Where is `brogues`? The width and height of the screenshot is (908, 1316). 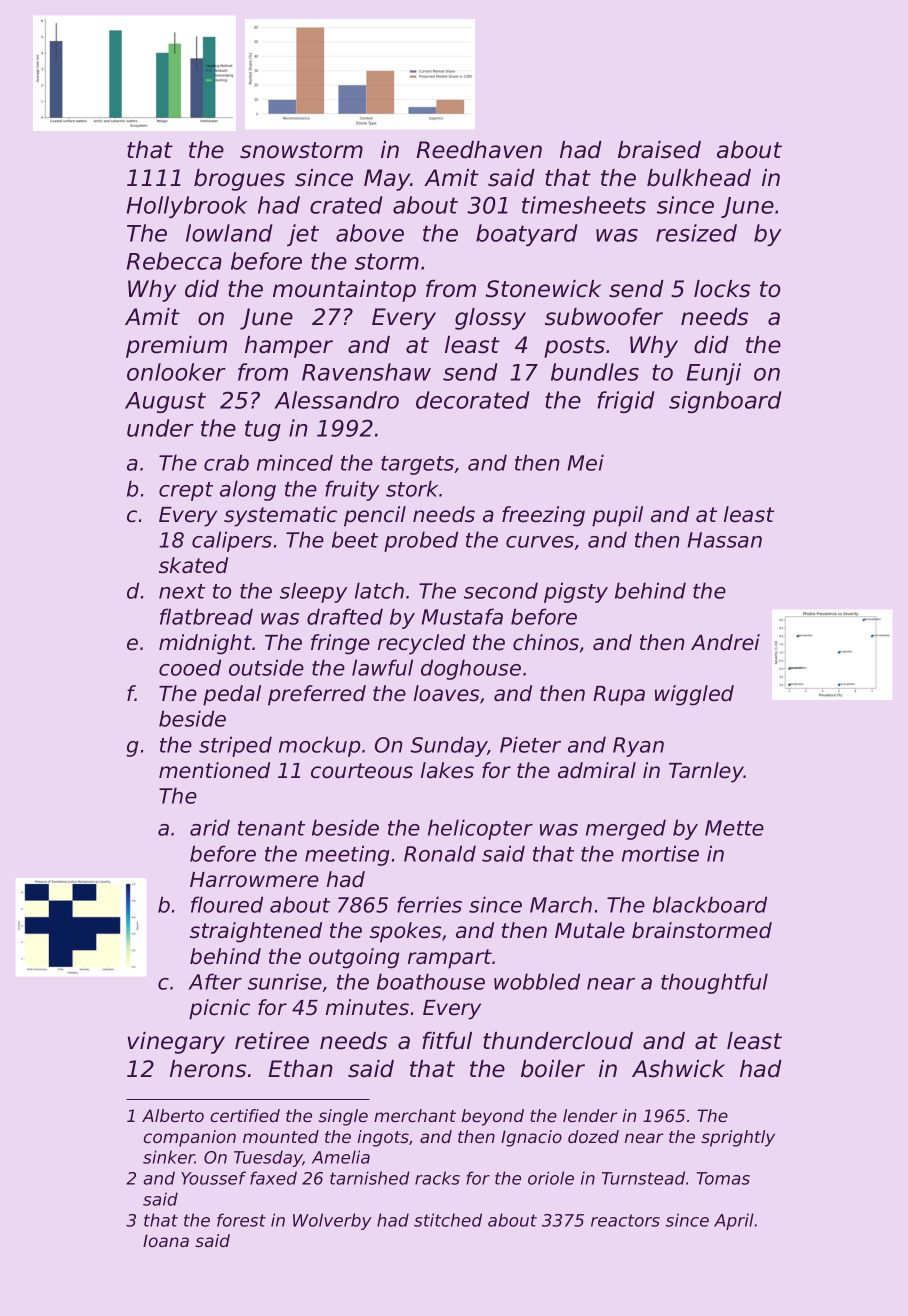 brogues is located at coordinates (239, 180).
